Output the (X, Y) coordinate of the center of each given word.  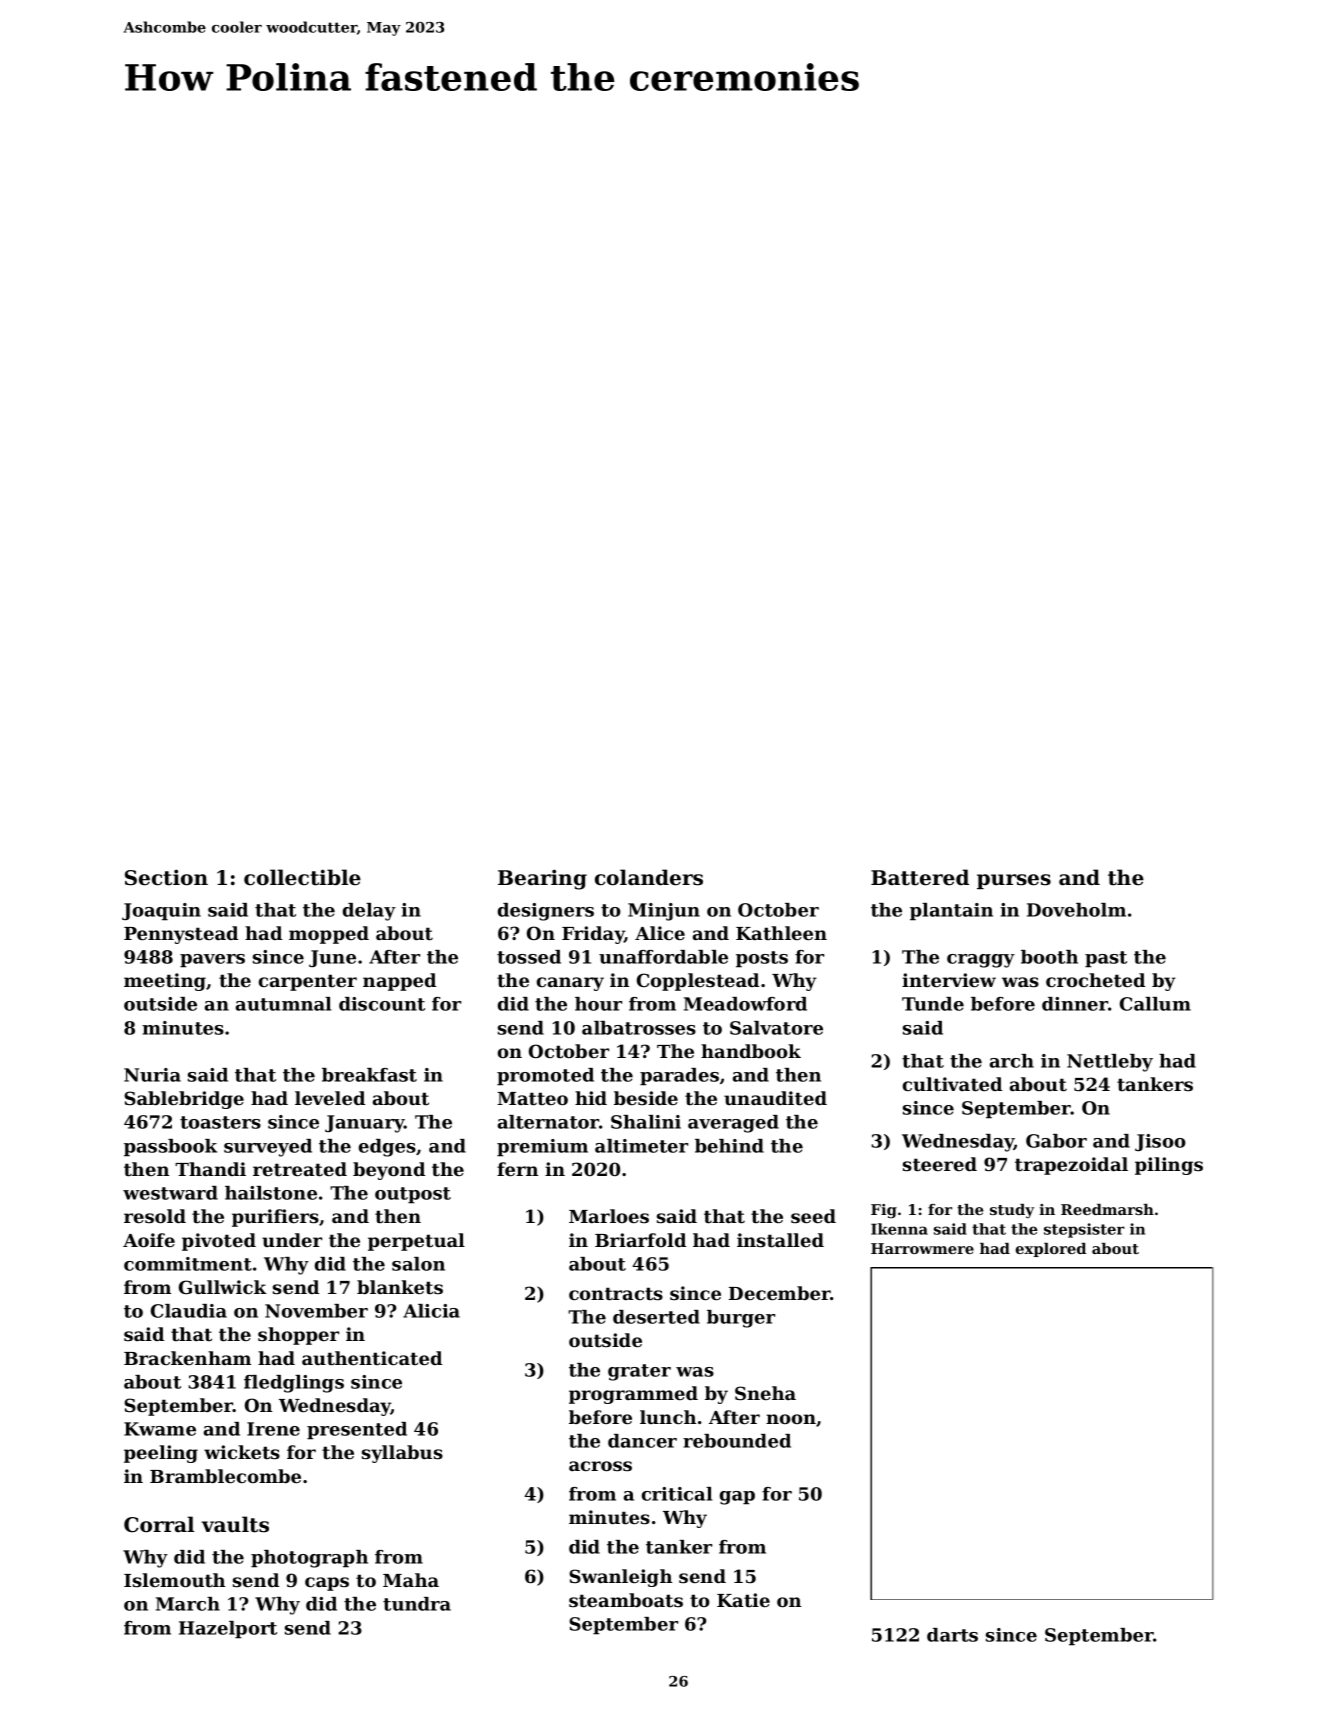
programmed (633, 1395)
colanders (649, 877)
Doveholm (1076, 910)
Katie (743, 1600)
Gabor (1056, 1141)
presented (357, 1431)
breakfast (369, 1075)
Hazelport (228, 1630)
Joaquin (161, 912)
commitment (188, 1264)
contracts (616, 1293)
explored (1051, 1250)
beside (646, 1098)
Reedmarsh (1107, 1209)
